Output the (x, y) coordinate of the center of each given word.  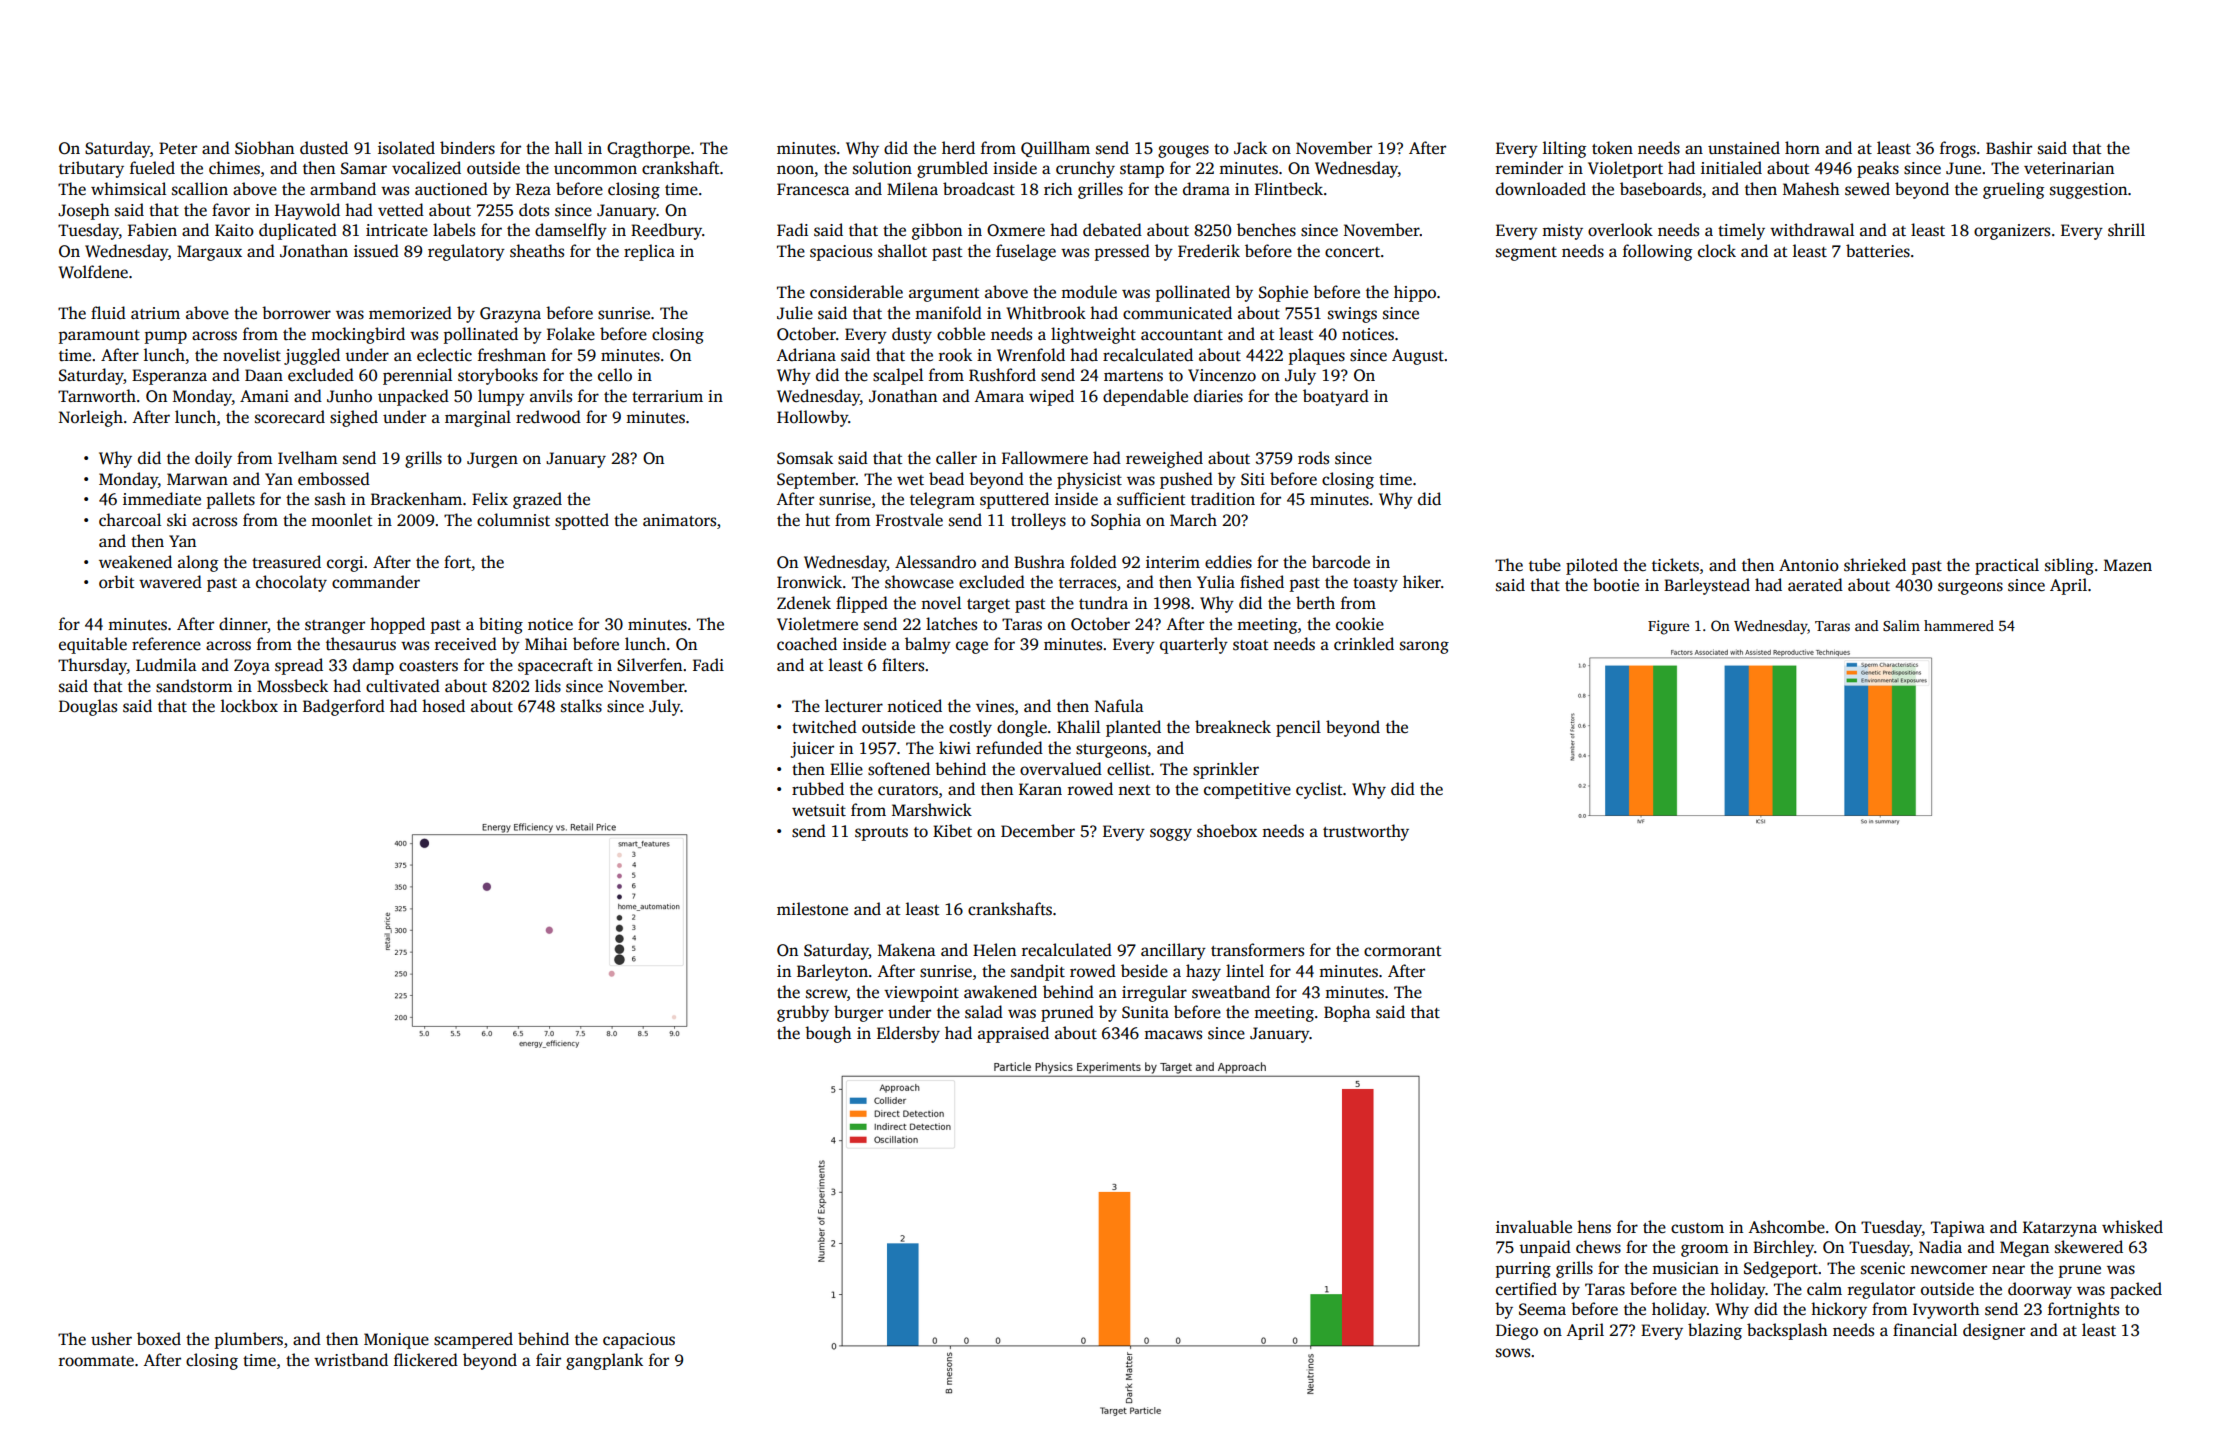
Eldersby (908, 1034)
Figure (1668, 627)
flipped (862, 604)
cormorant (1402, 951)
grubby (803, 1013)
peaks (1878, 169)
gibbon (937, 231)
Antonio (1809, 565)
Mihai (546, 643)
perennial (417, 376)
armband (343, 188)
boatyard (1336, 397)
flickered (426, 1360)
